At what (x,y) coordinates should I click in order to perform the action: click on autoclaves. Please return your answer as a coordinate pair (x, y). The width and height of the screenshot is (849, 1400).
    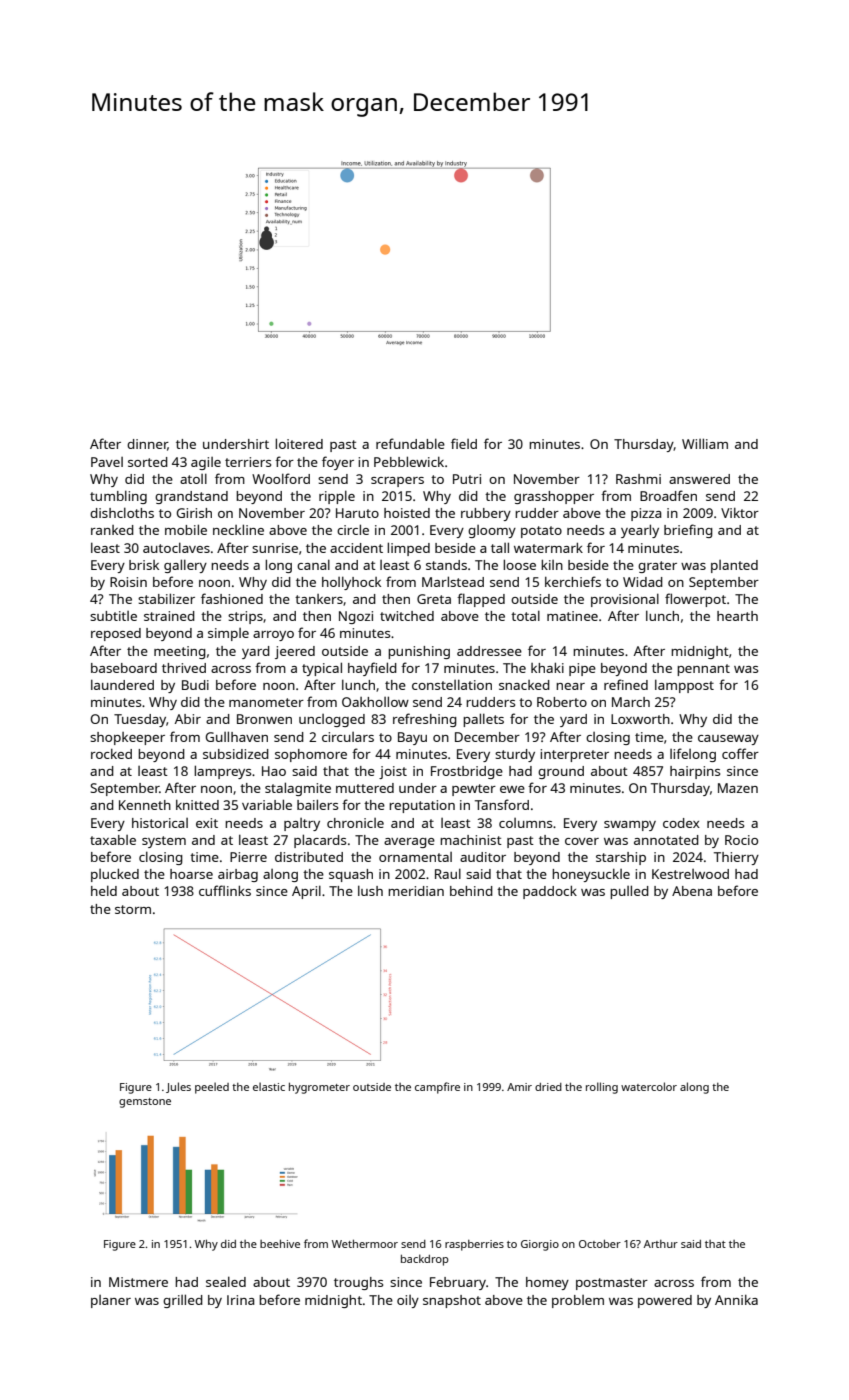
    Looking at the image, I should click on (176, 547).
